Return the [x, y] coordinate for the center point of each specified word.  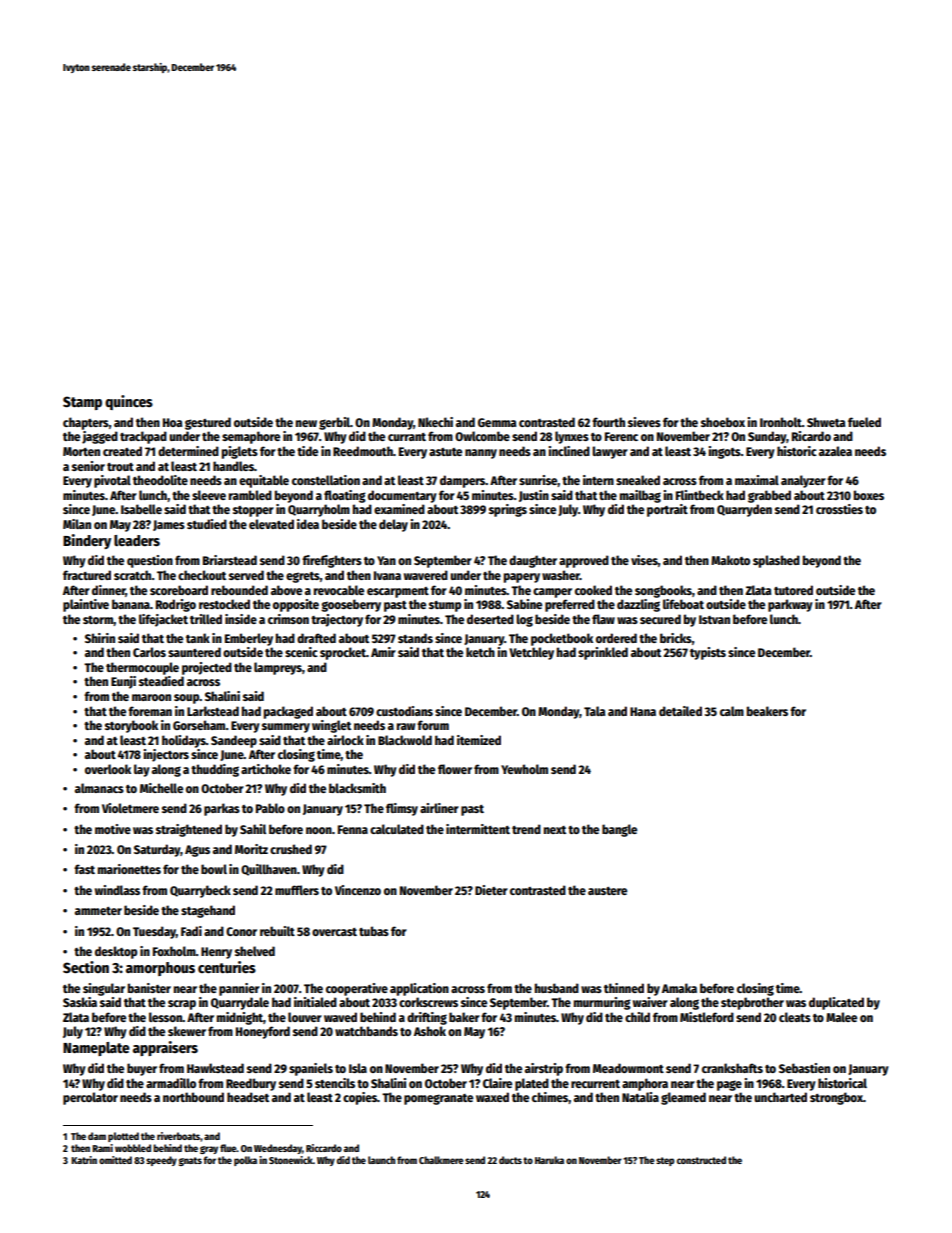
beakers [767, 711]
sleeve [209, 495]
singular [104, 989]
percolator [90, 1098]
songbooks [663, 591]
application [419, 989]
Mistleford [707, 1017]
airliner [439, 808]
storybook [131, 726]
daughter [533, 561]
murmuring [602, 1003]
